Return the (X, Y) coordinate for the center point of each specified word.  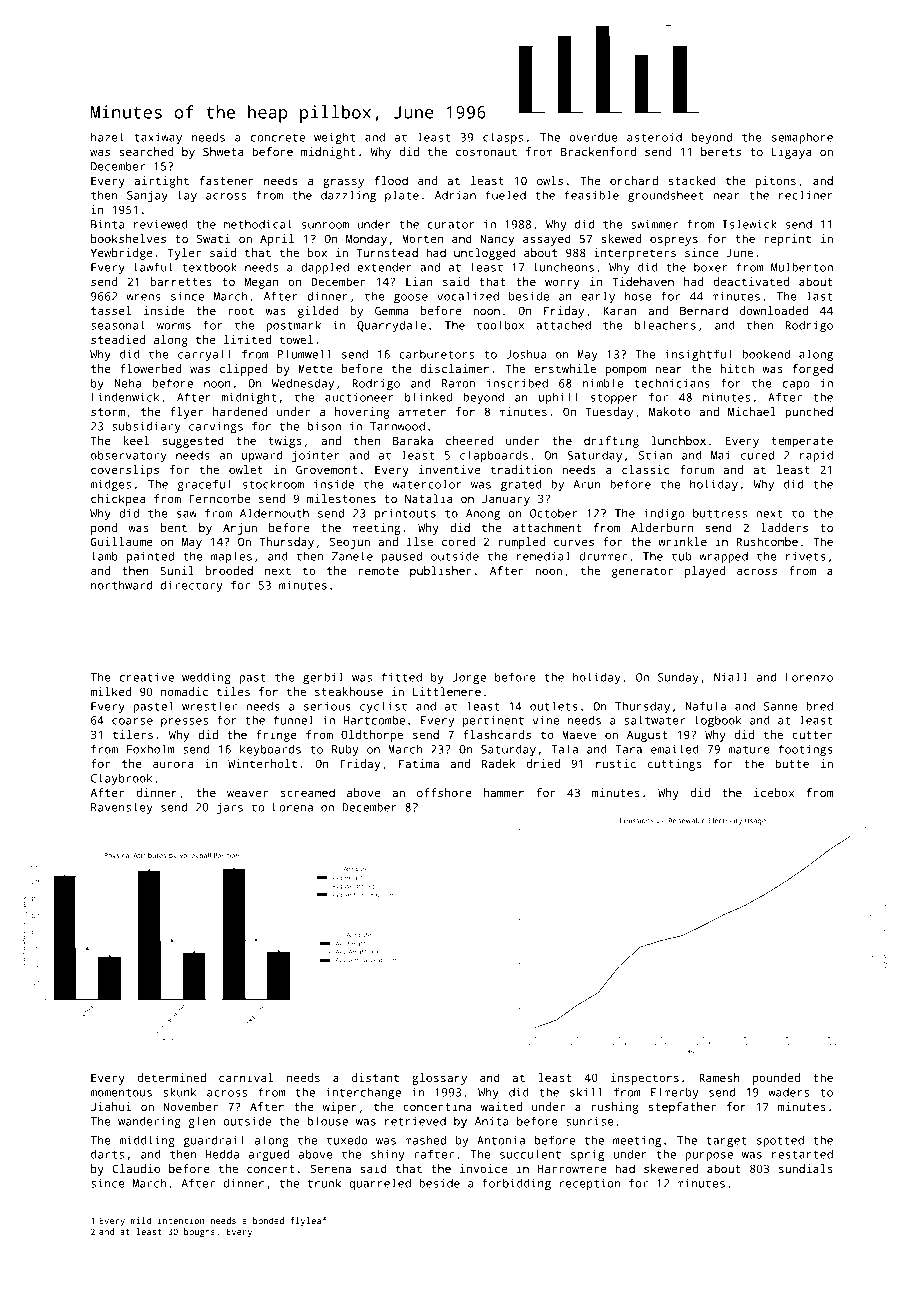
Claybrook (122, 779)
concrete (278, 138)
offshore (444, 792)
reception (589, 1185)
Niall (731, 677)
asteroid (654, 137)
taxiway (158, 138)
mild (141, 1220)
